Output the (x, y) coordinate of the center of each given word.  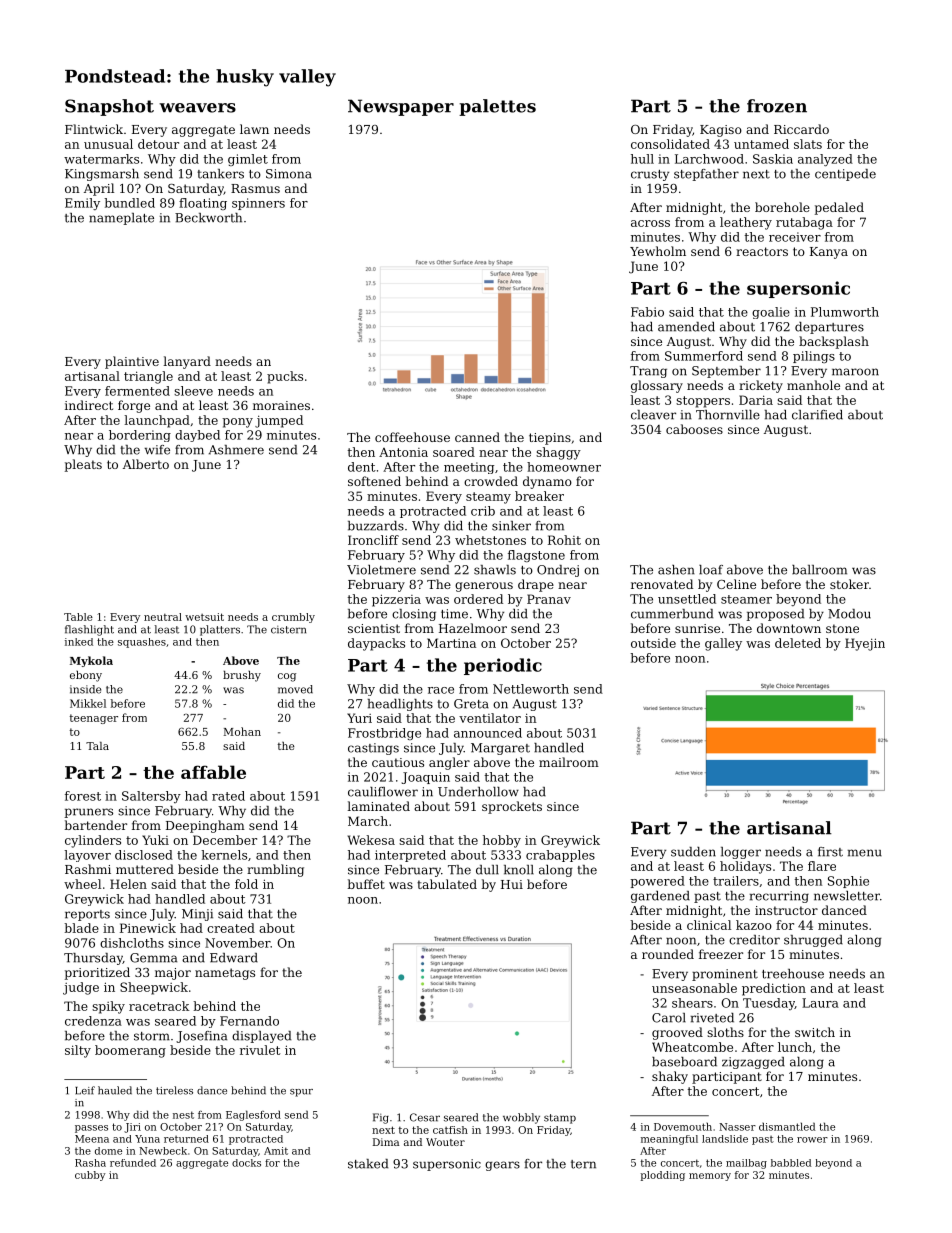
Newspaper (401, 107)
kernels (224, 855)
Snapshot (109, 107)
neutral (163, 617)
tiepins (550, 439)
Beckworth (208, 218)
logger (741, 853)
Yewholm (658, 251)
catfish (450, 1130)
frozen (777, 106)
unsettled (687, 599)
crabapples (560, 856)
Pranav (549, 599)
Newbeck (163, 1151)
